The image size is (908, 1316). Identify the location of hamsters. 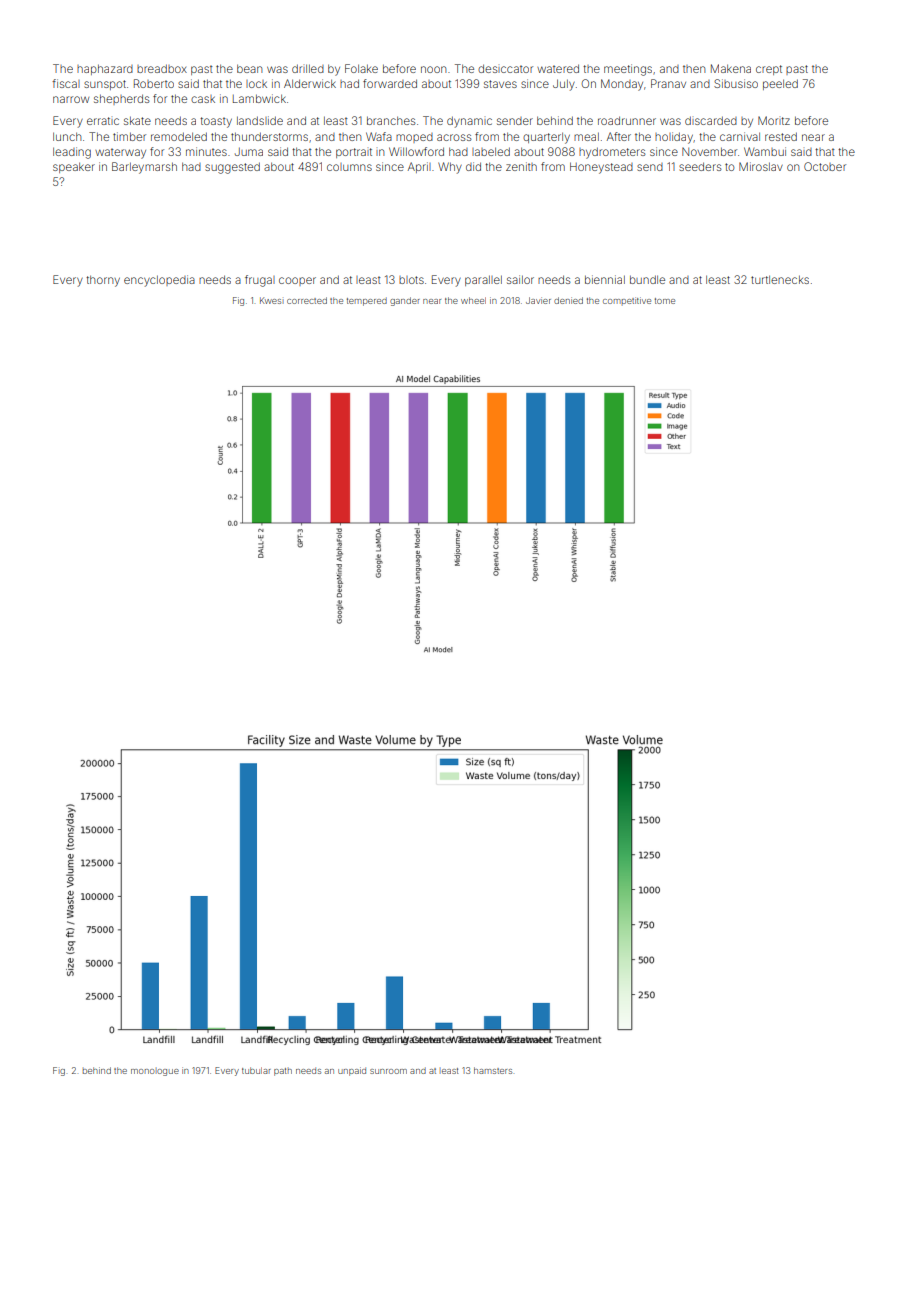
(493, 1070).
